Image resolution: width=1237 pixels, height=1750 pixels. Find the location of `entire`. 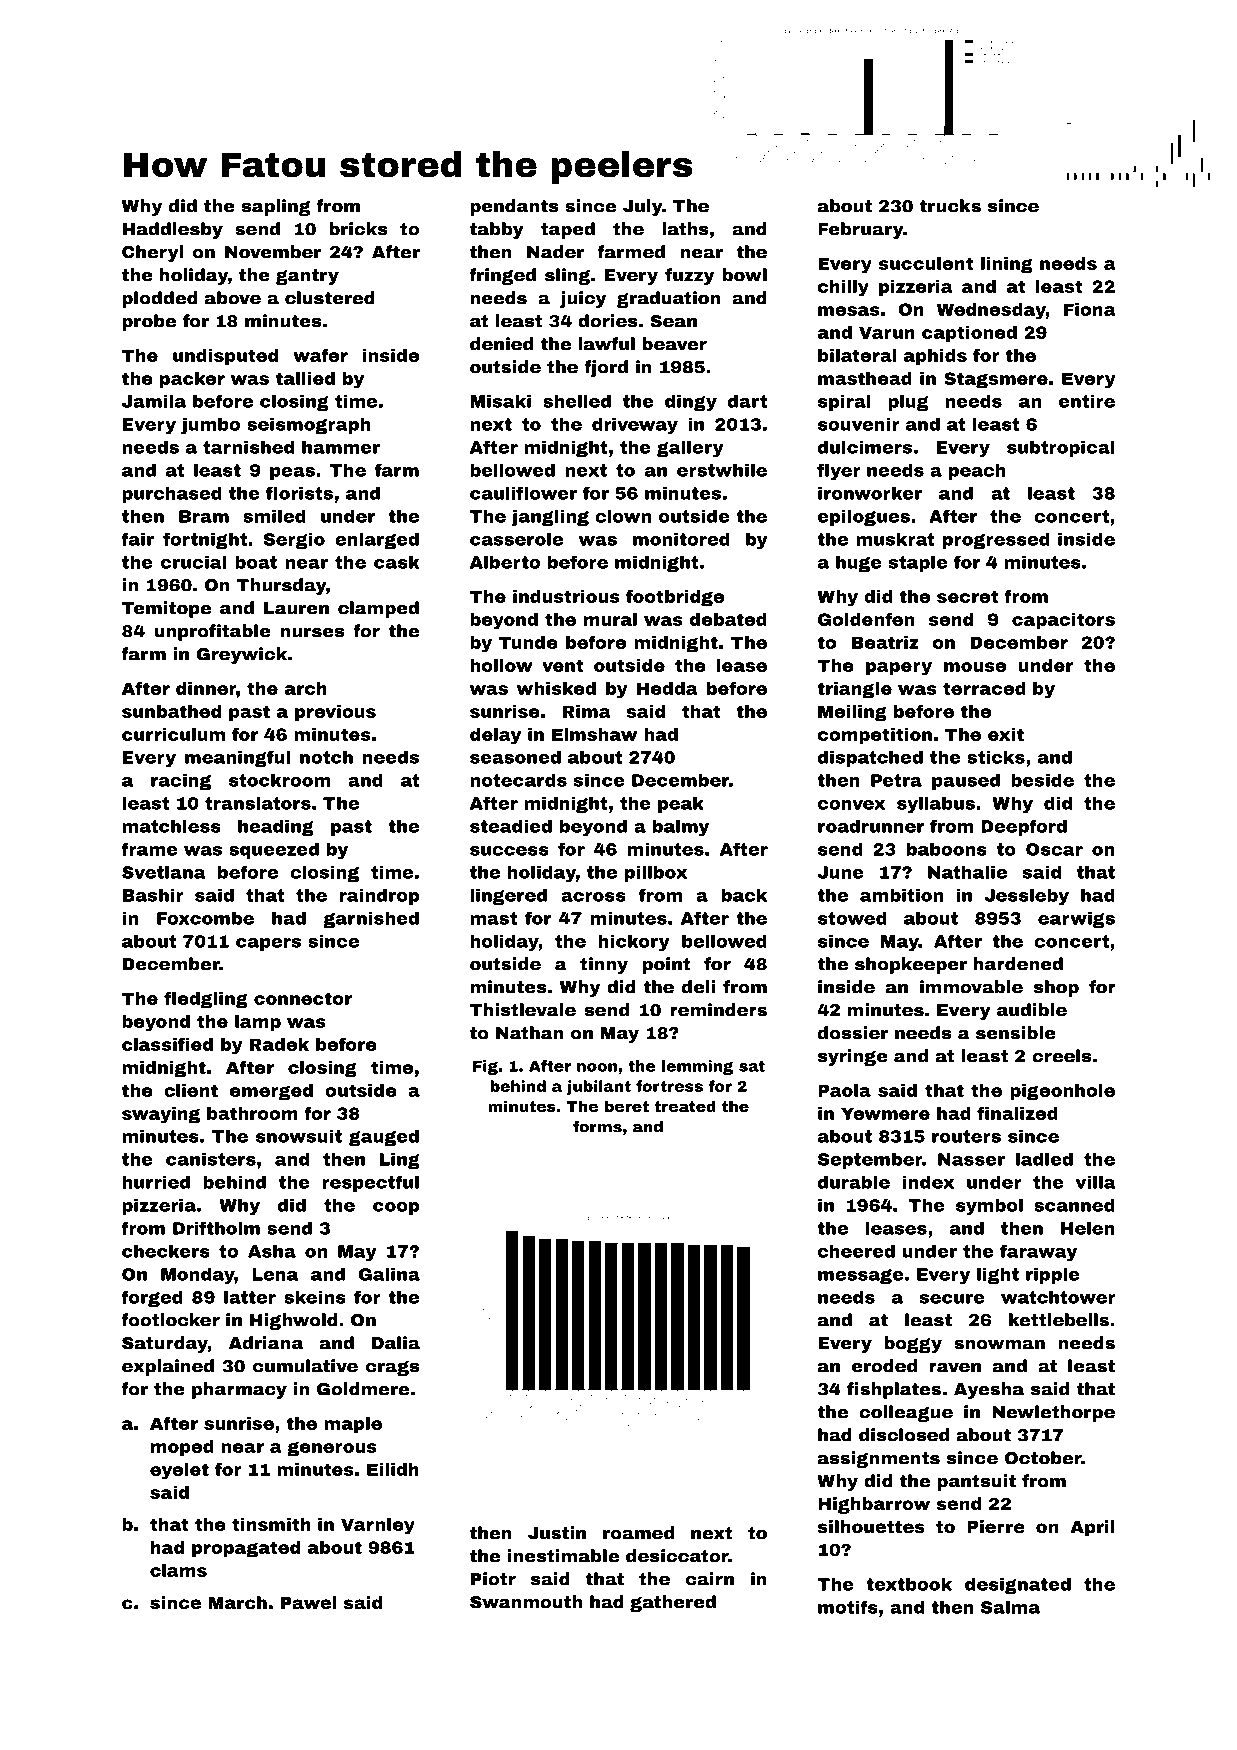

entire is located at coordinates (1087, 401).
